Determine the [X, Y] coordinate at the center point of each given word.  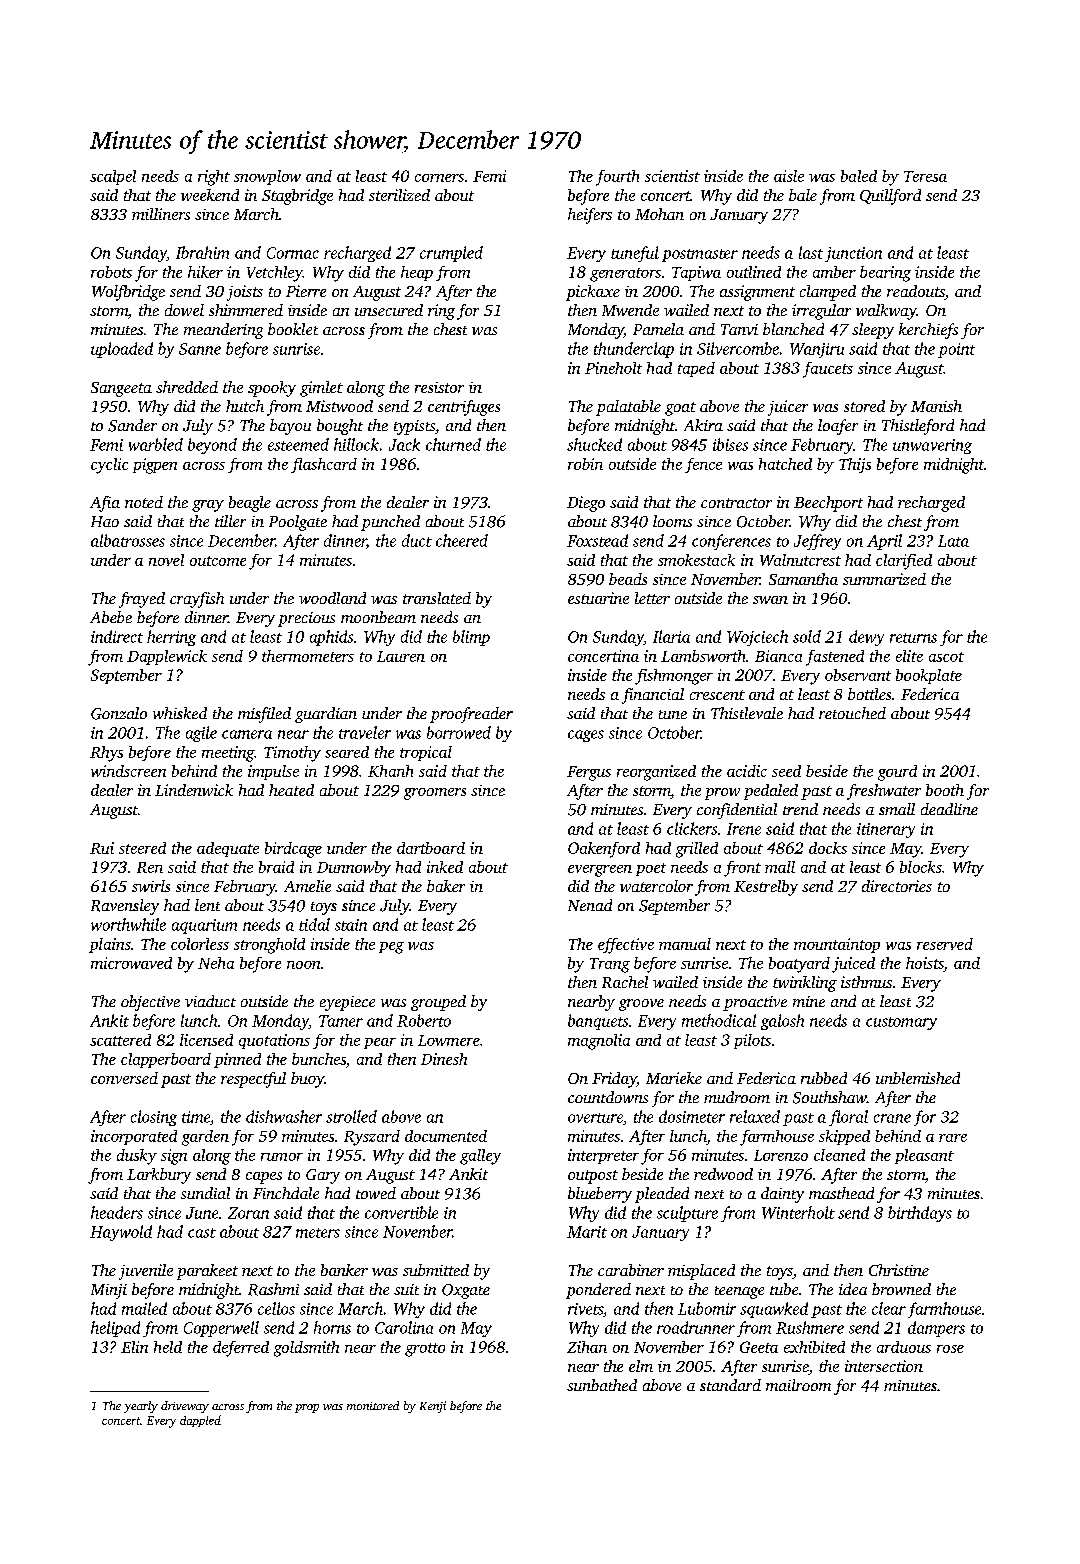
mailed [144, 1308]
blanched [793, 329]
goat [680, 409]
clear [889, 1308]
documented [446, 1136]
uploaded [122, 350]
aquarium [204, 926]
